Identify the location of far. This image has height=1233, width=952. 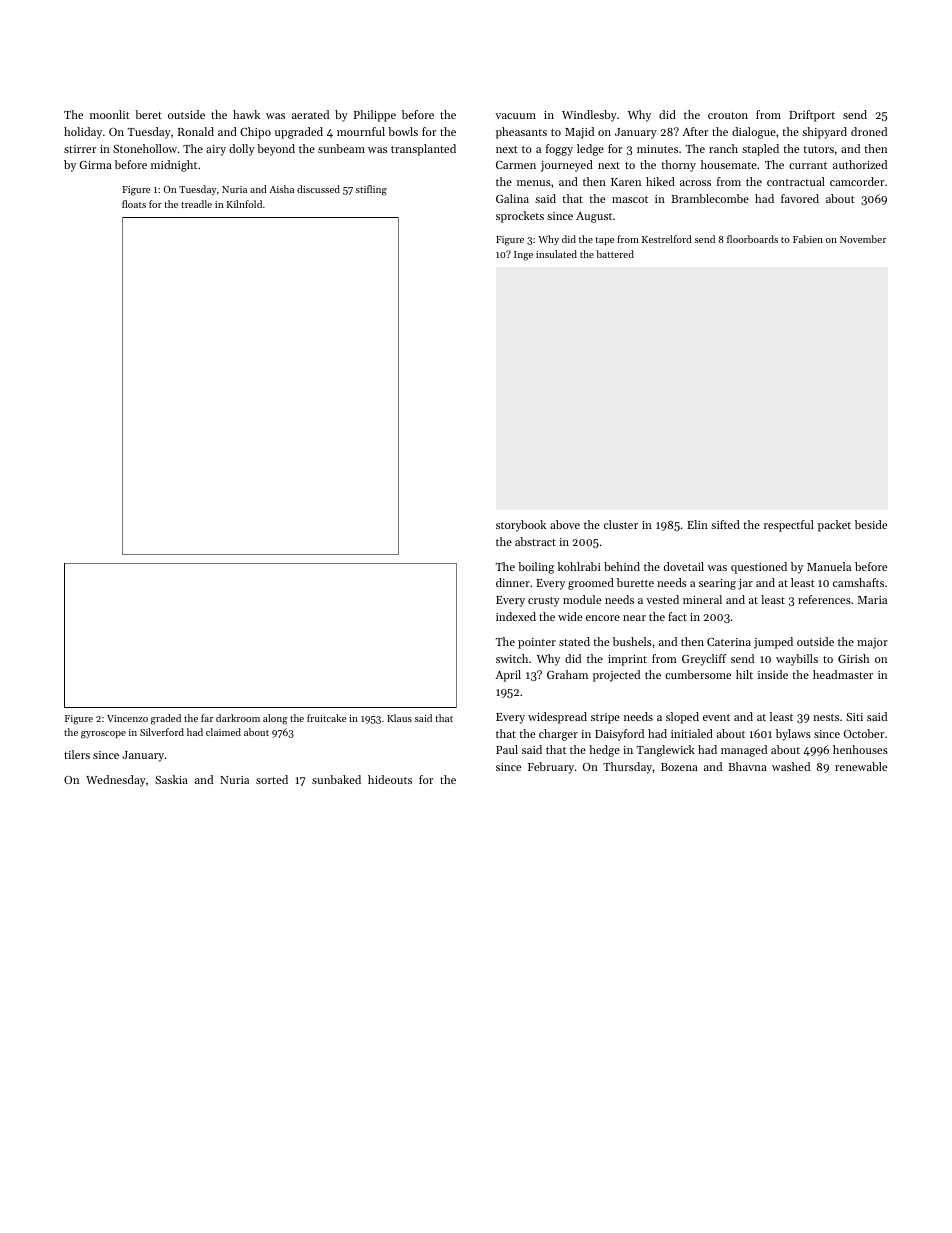
(207, 718).
